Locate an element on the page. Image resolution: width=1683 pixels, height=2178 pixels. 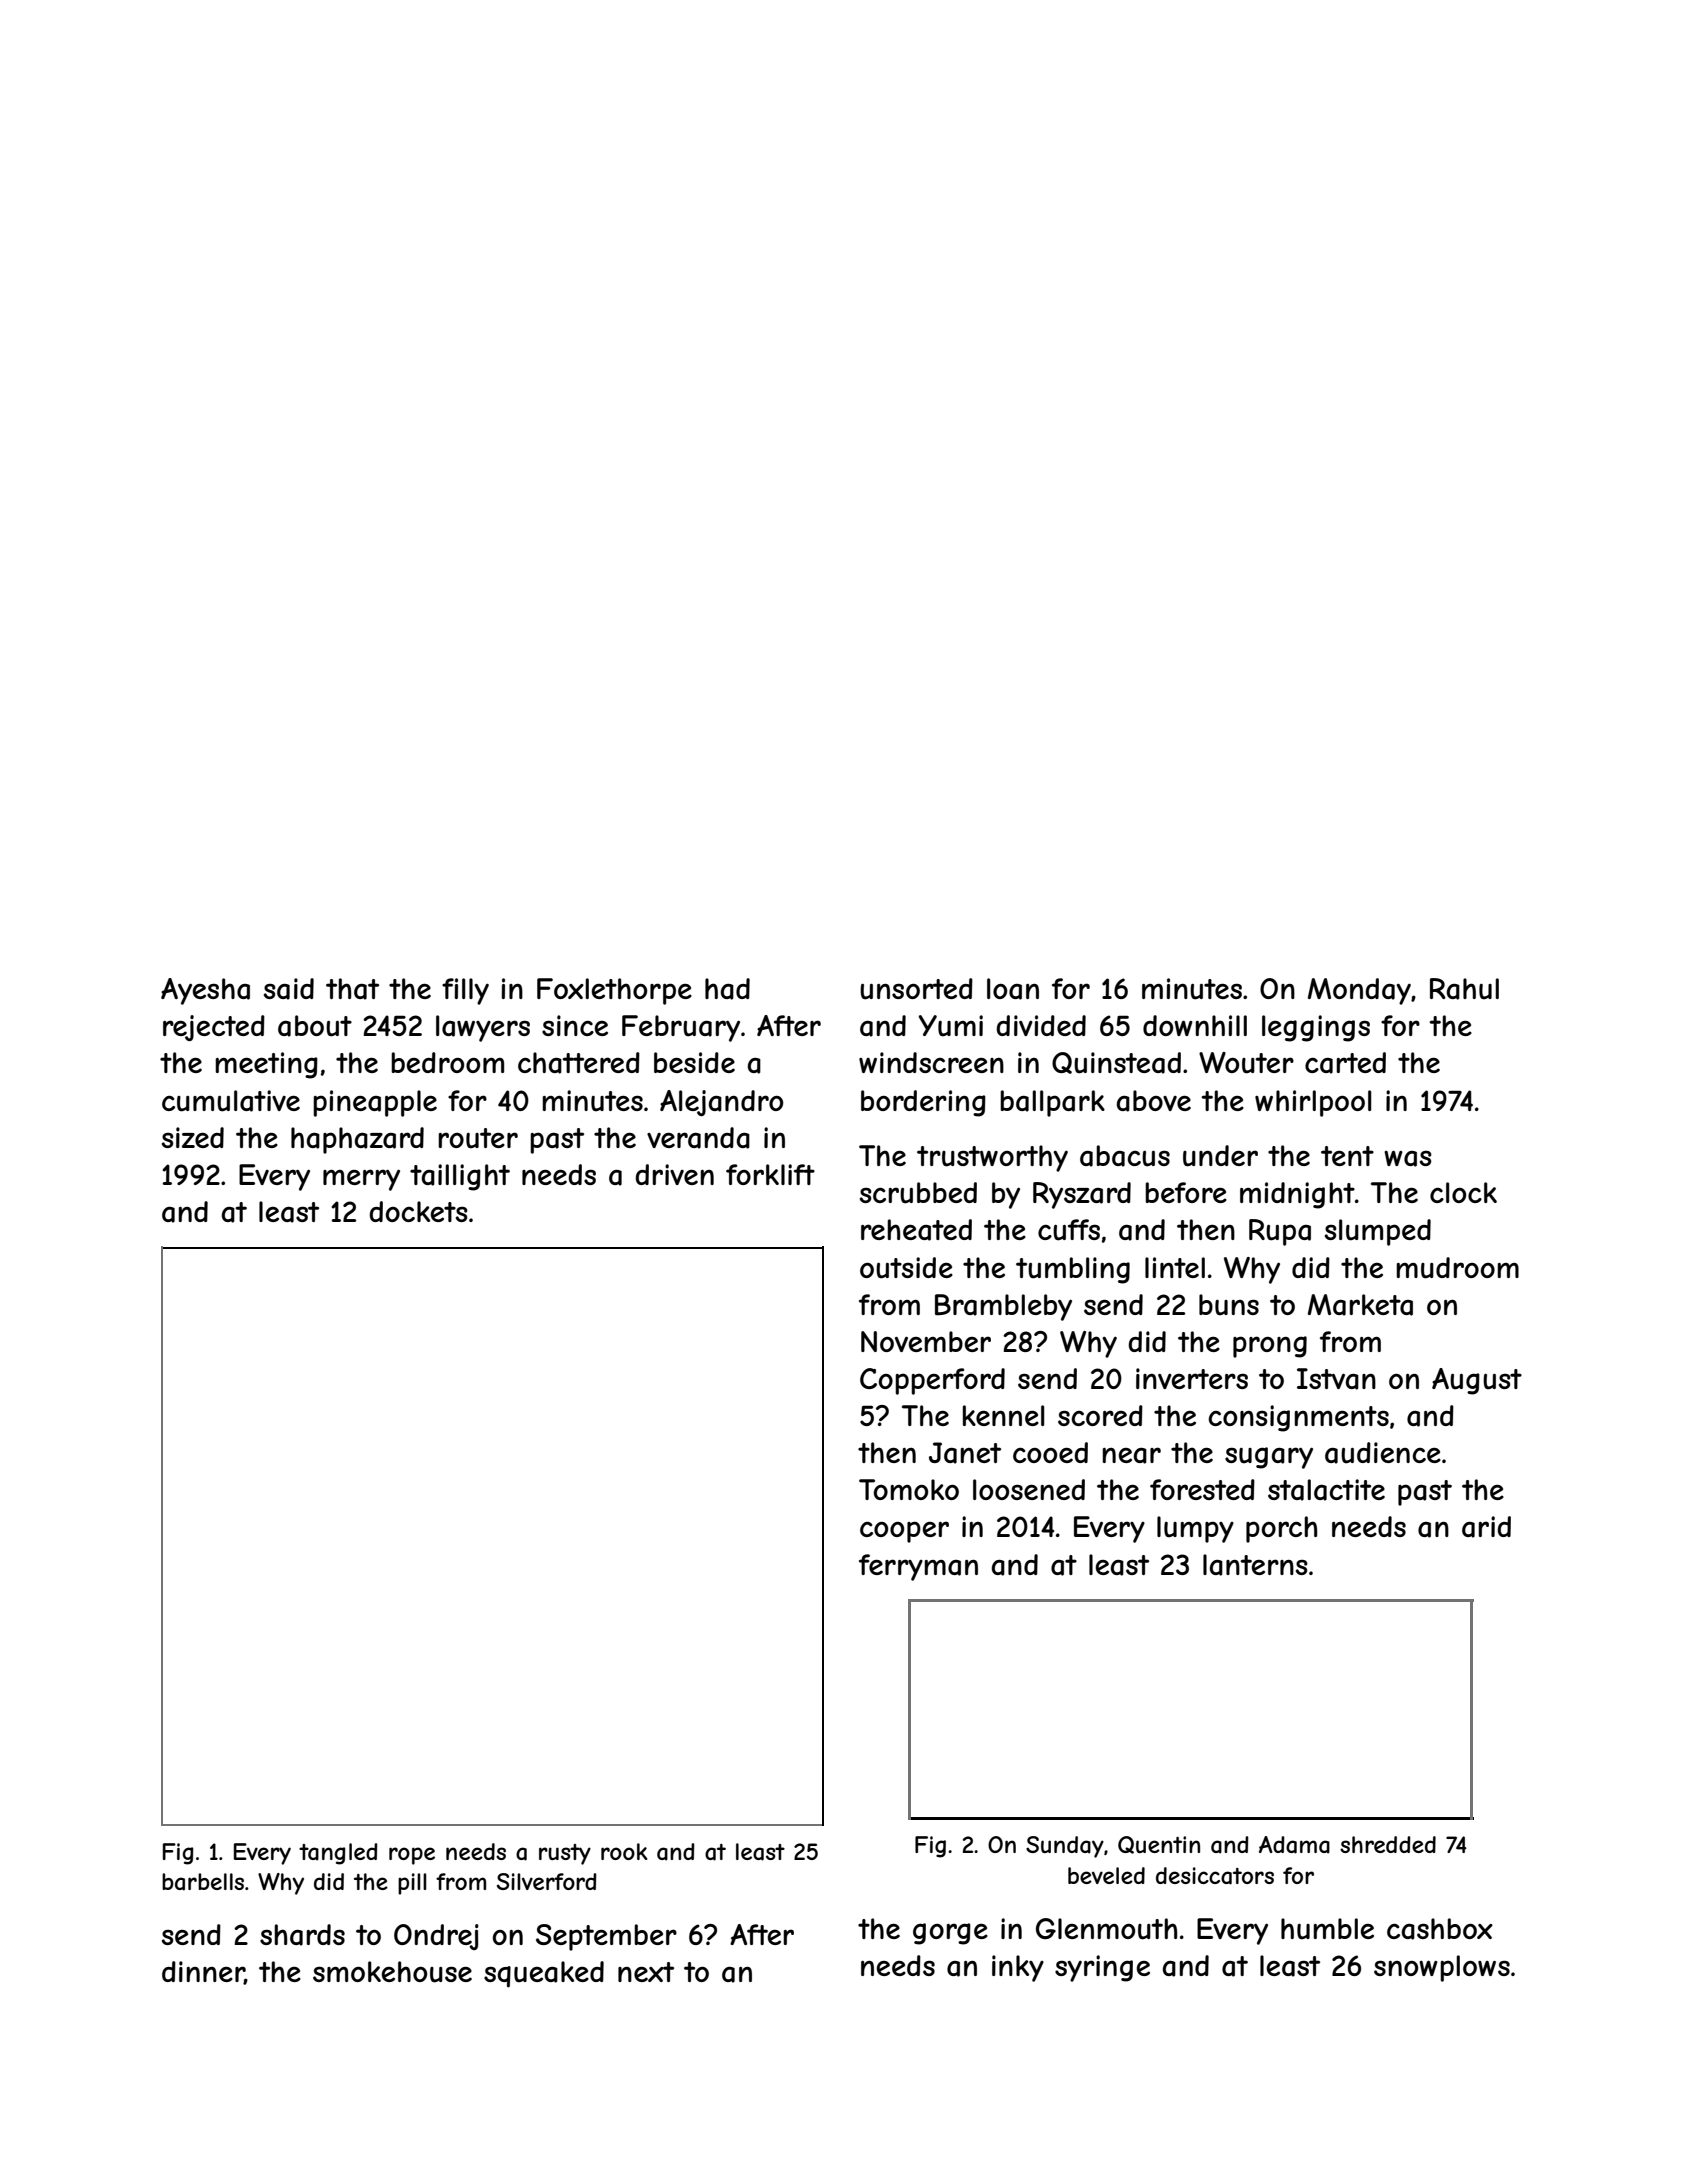
Sunday is located at coordinates (1065, 1847).
